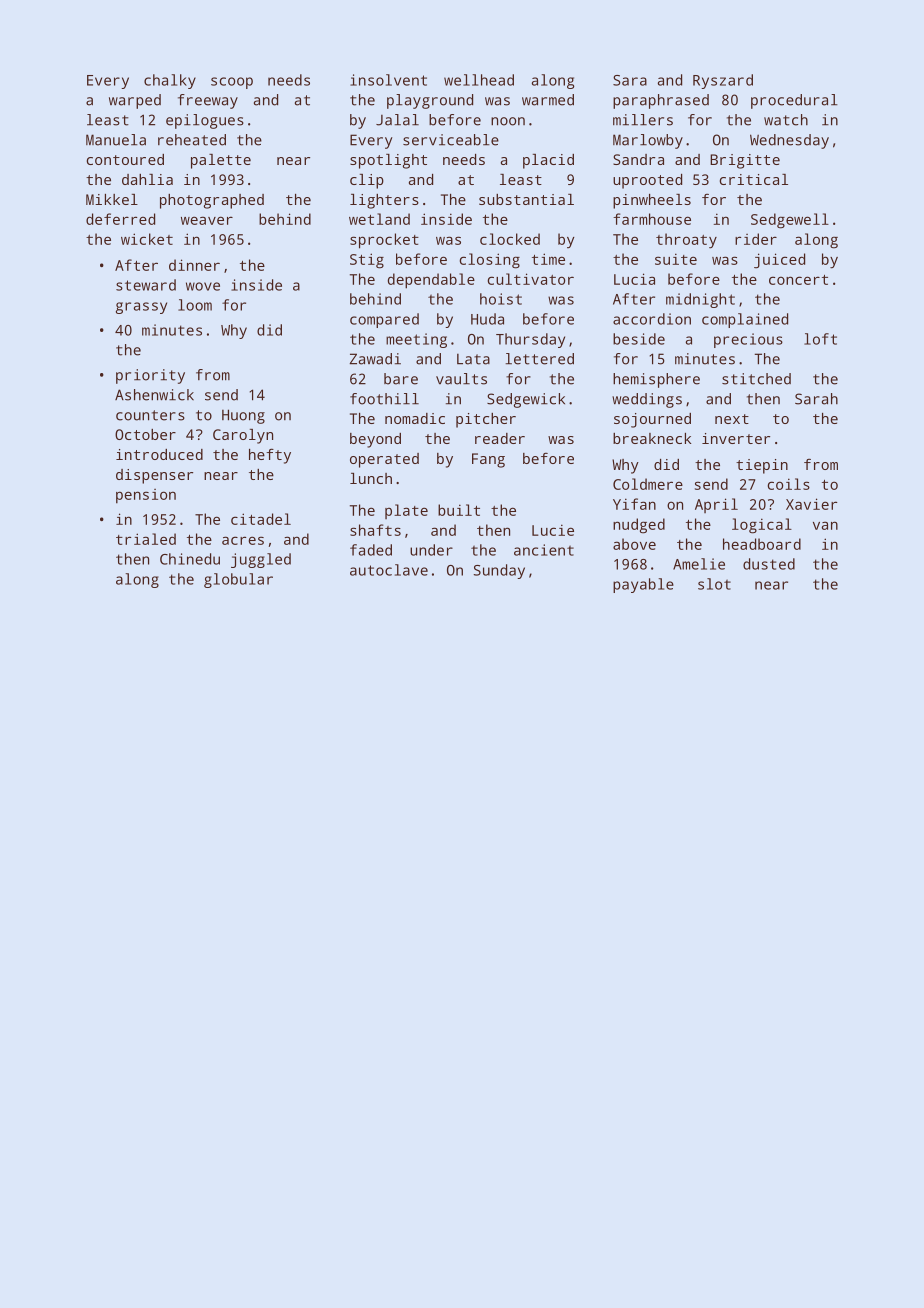  Describe the element at coordinates (150, 415) in the screenshot. I see `counters` at that location.
